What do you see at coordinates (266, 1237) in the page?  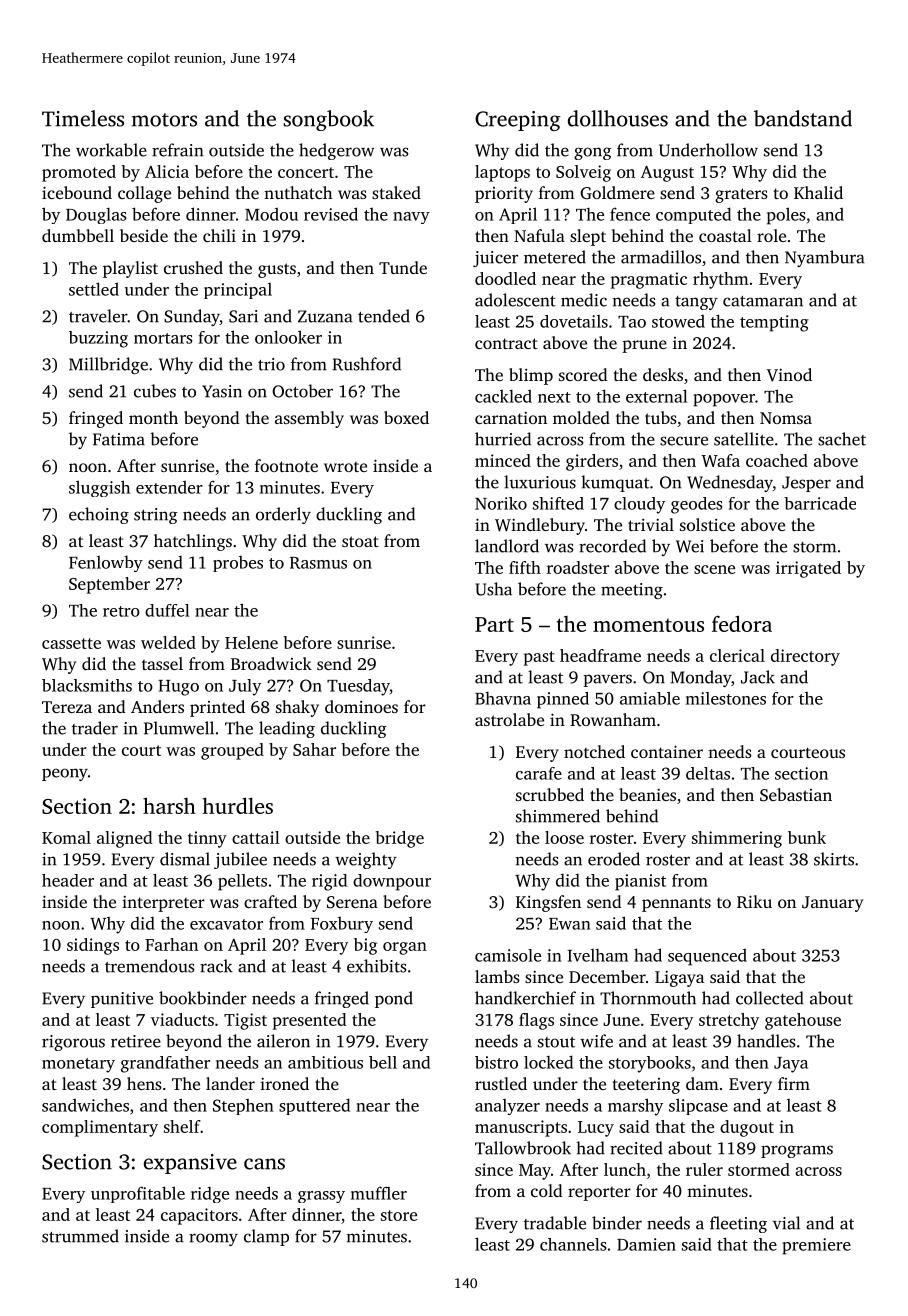 I see `clamp` at bounding box center [266, 1237].
